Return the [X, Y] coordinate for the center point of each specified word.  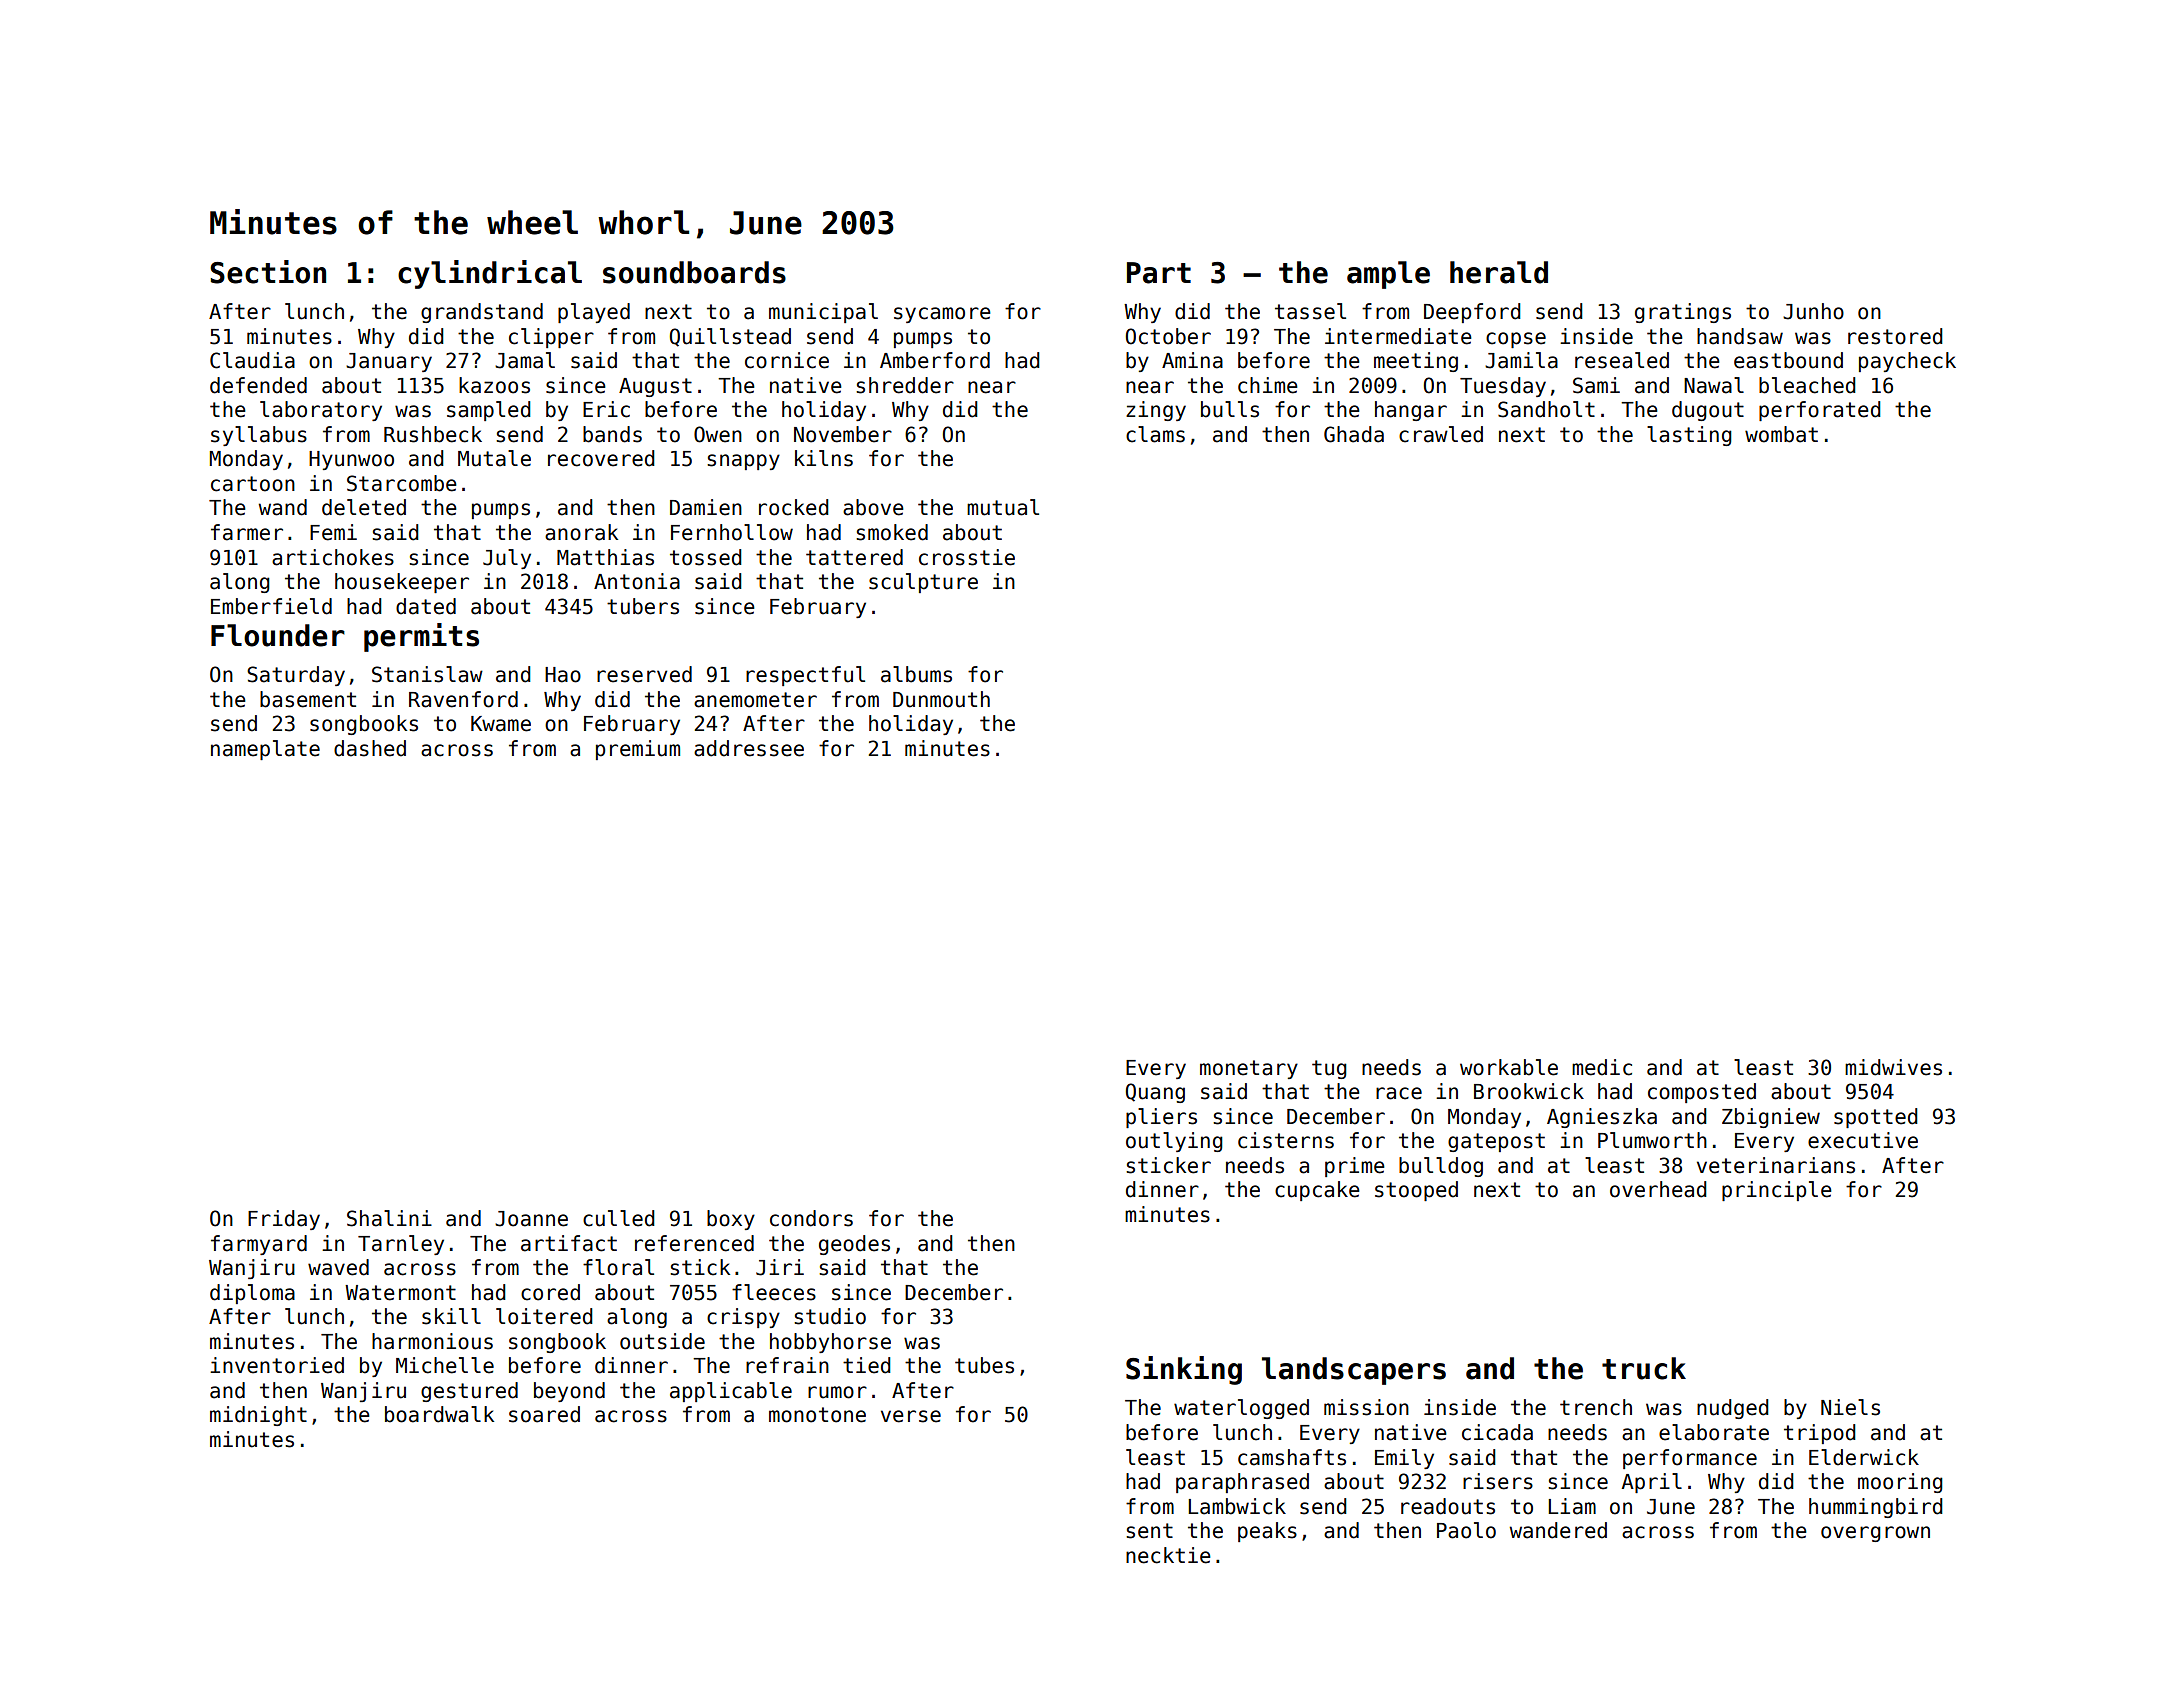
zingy [1156, 411]
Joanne [531, 1219]
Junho [1813, 311]
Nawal [1714, 385]
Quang [1155, 1093]
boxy [731, 1220]
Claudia [252, 360]
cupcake [1317, 1191]
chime [1268, 385]
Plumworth [1652, 1140]
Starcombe [402, 483]
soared [544, 1414]
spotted [1876, 1118]
